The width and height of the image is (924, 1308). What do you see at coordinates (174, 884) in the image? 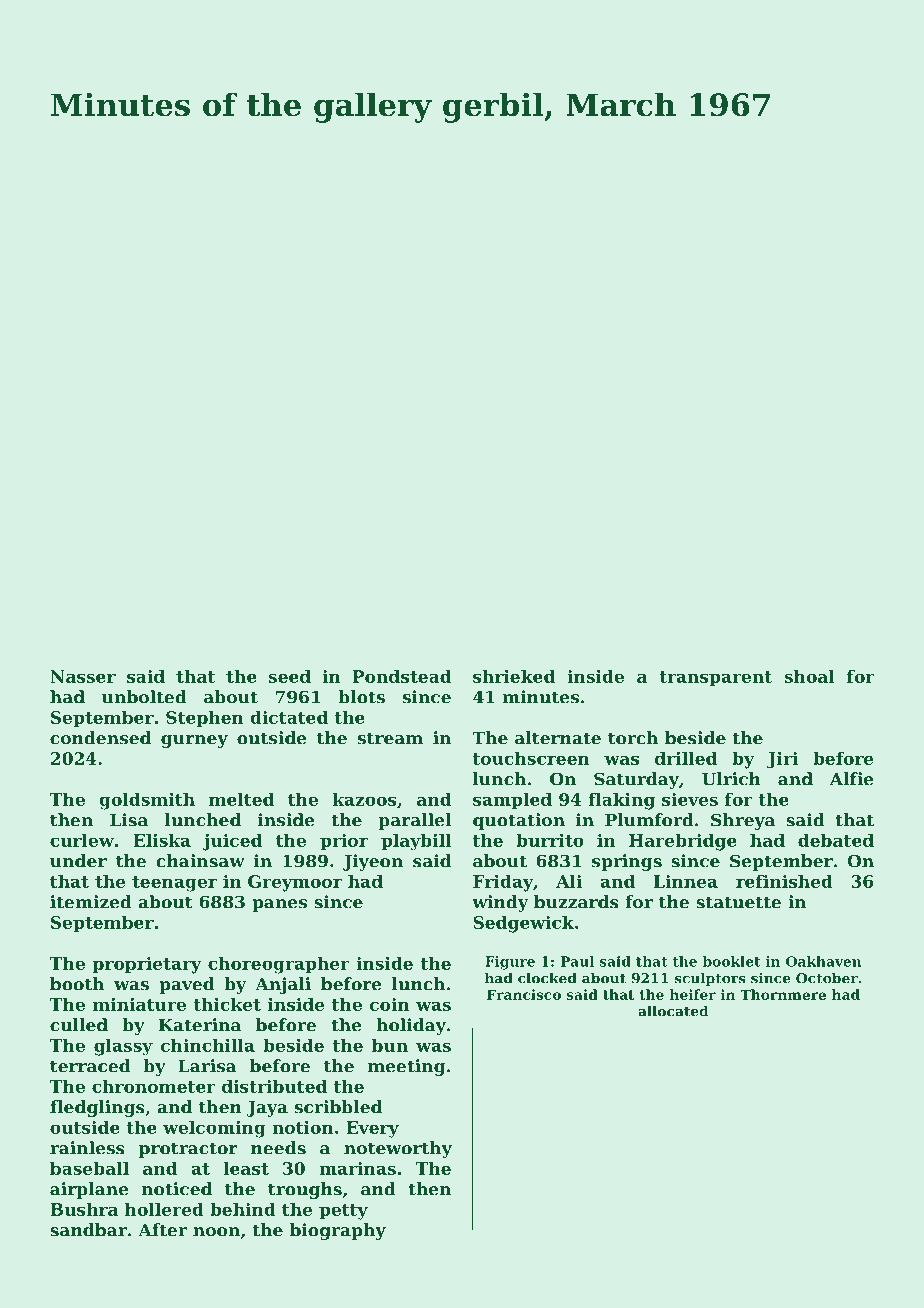
I see `teenager` at bounding box center [174, 884].
